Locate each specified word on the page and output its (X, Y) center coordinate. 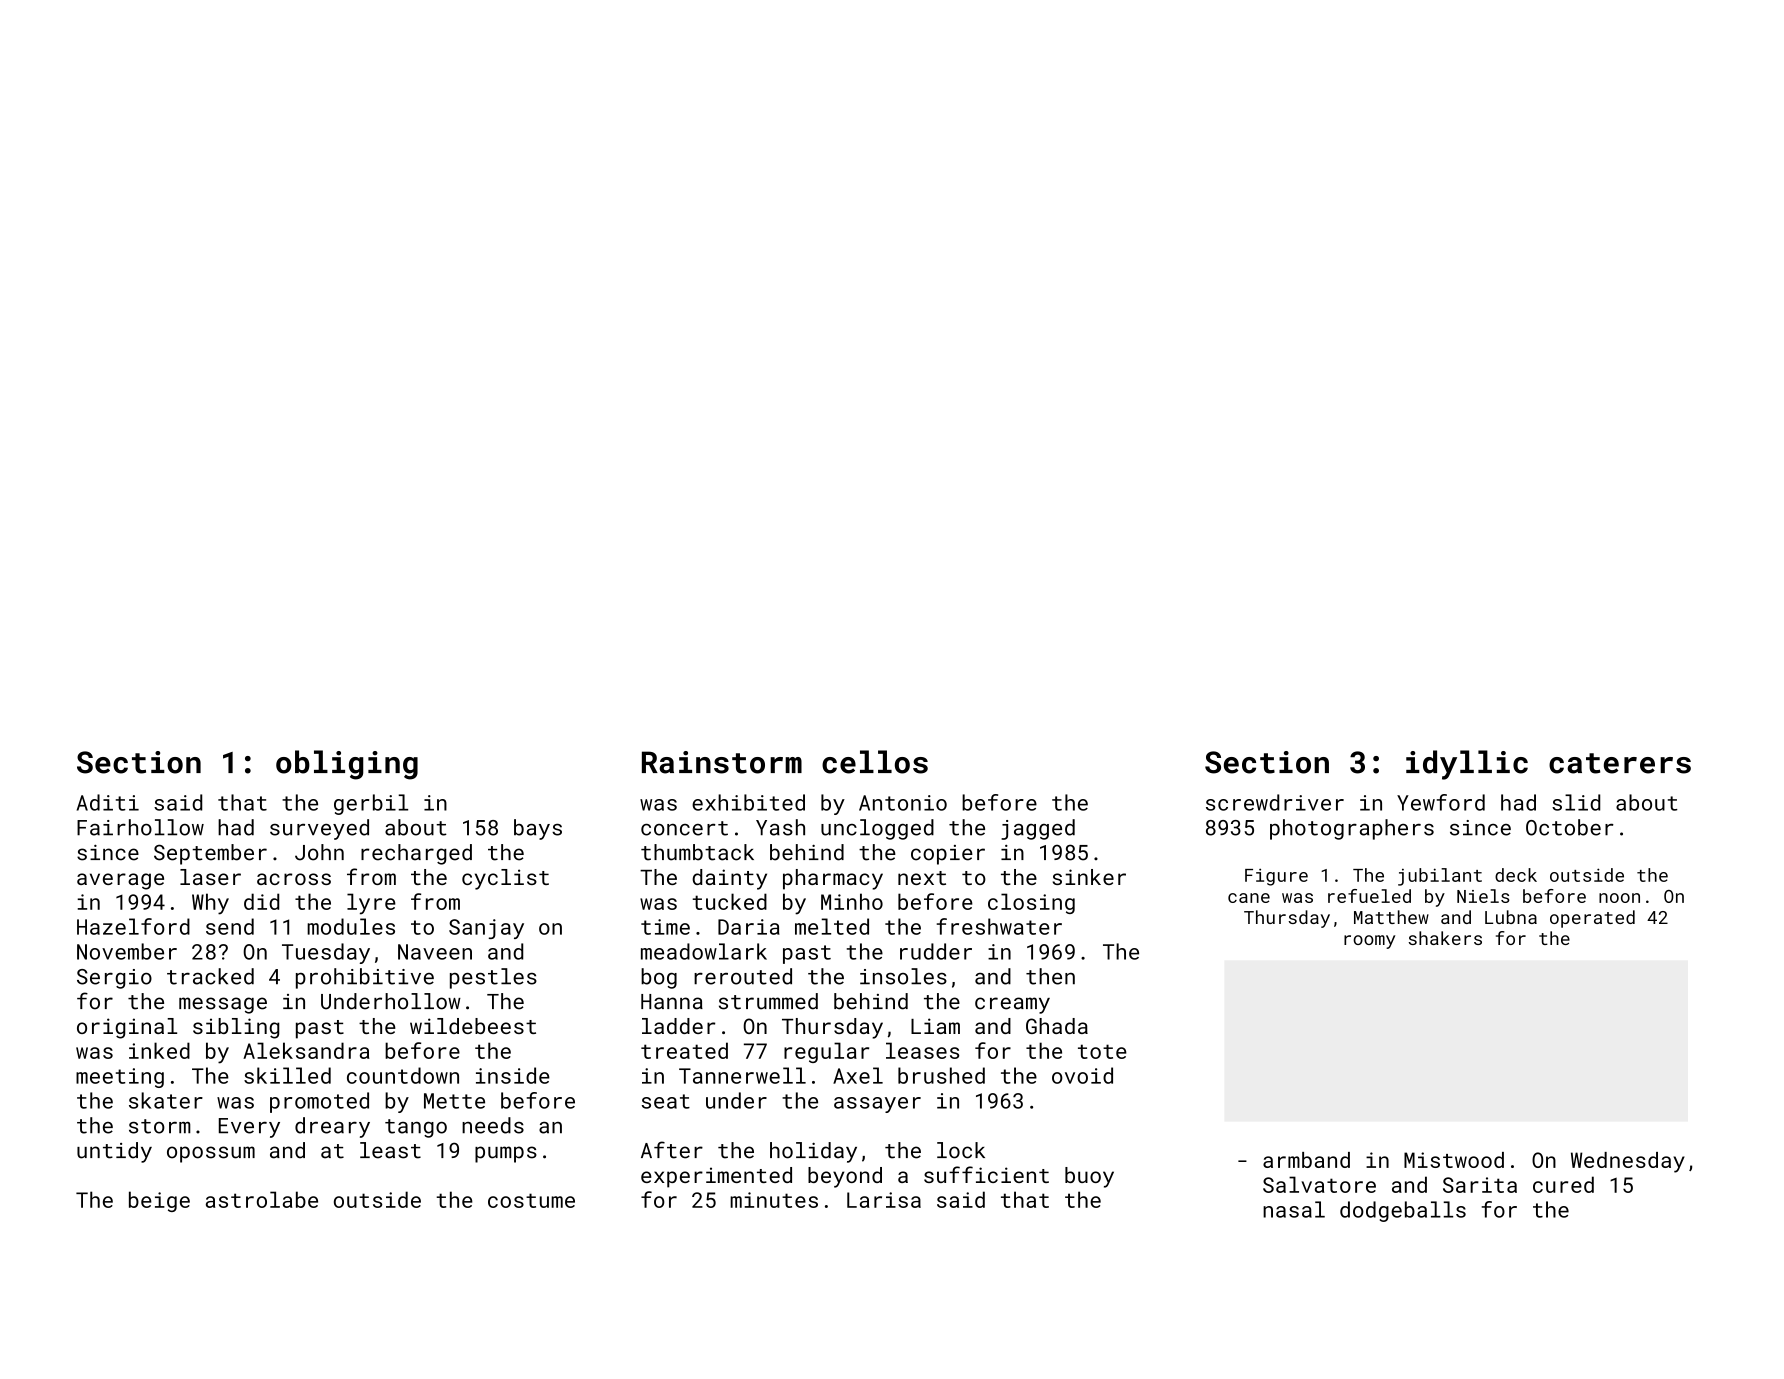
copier (948, 855)
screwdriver (1275, 802)
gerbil (371, 804)
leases (922, 1050)
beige (159, 1201)
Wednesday (1628, 1162)
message (223, 1005)
